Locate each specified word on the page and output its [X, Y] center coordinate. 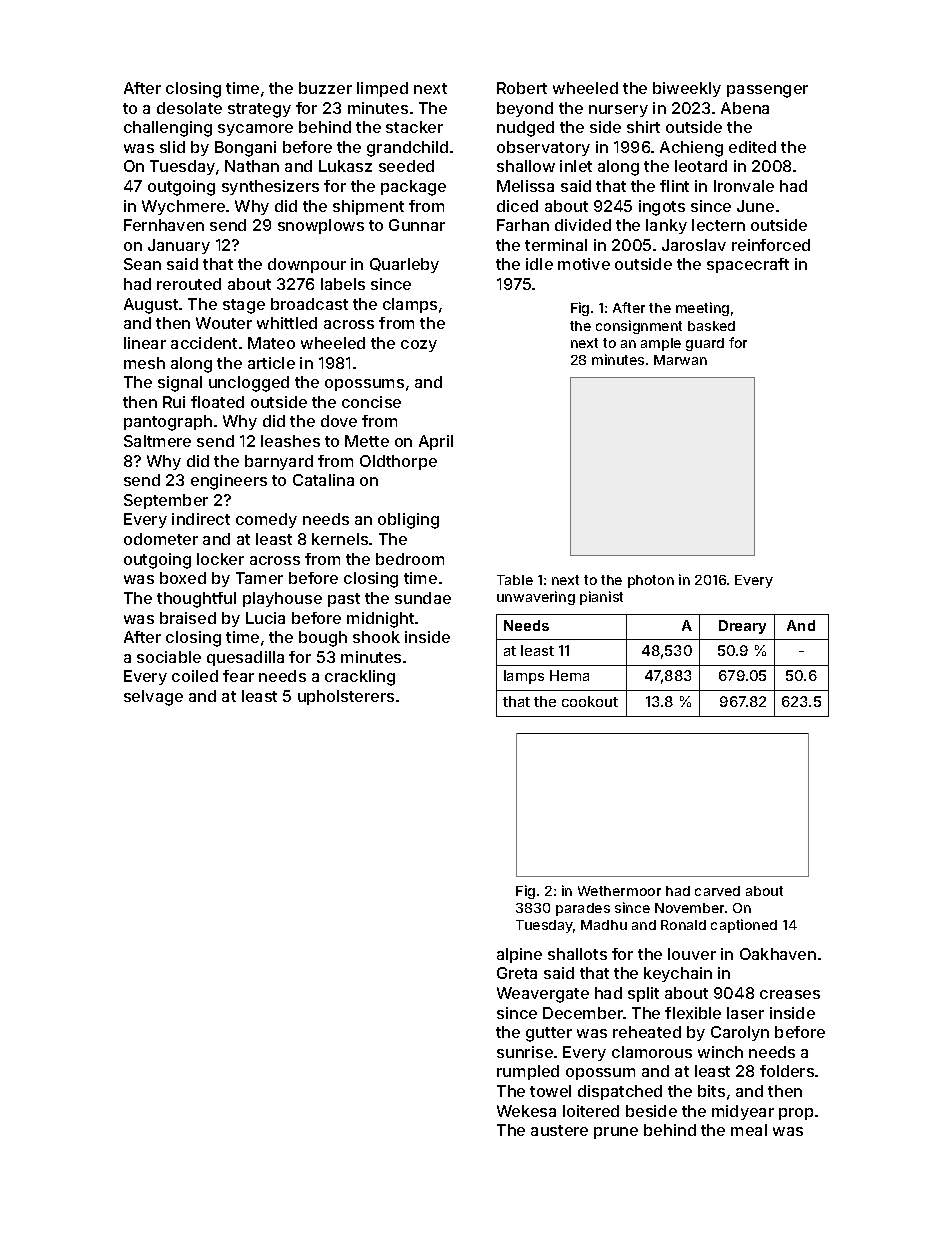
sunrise [525, 1052]
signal [180, 384]
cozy [419, 346]
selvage [153, 698]
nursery [618, 111]
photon [651, 581]
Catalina [323, 480]
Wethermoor [619, 891]
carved [717, 891]
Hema [569, 675]
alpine [519, 955]
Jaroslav [694, 245]
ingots [662, 208]
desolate [189, 108]
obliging [408, 521]
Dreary [742, 627]
